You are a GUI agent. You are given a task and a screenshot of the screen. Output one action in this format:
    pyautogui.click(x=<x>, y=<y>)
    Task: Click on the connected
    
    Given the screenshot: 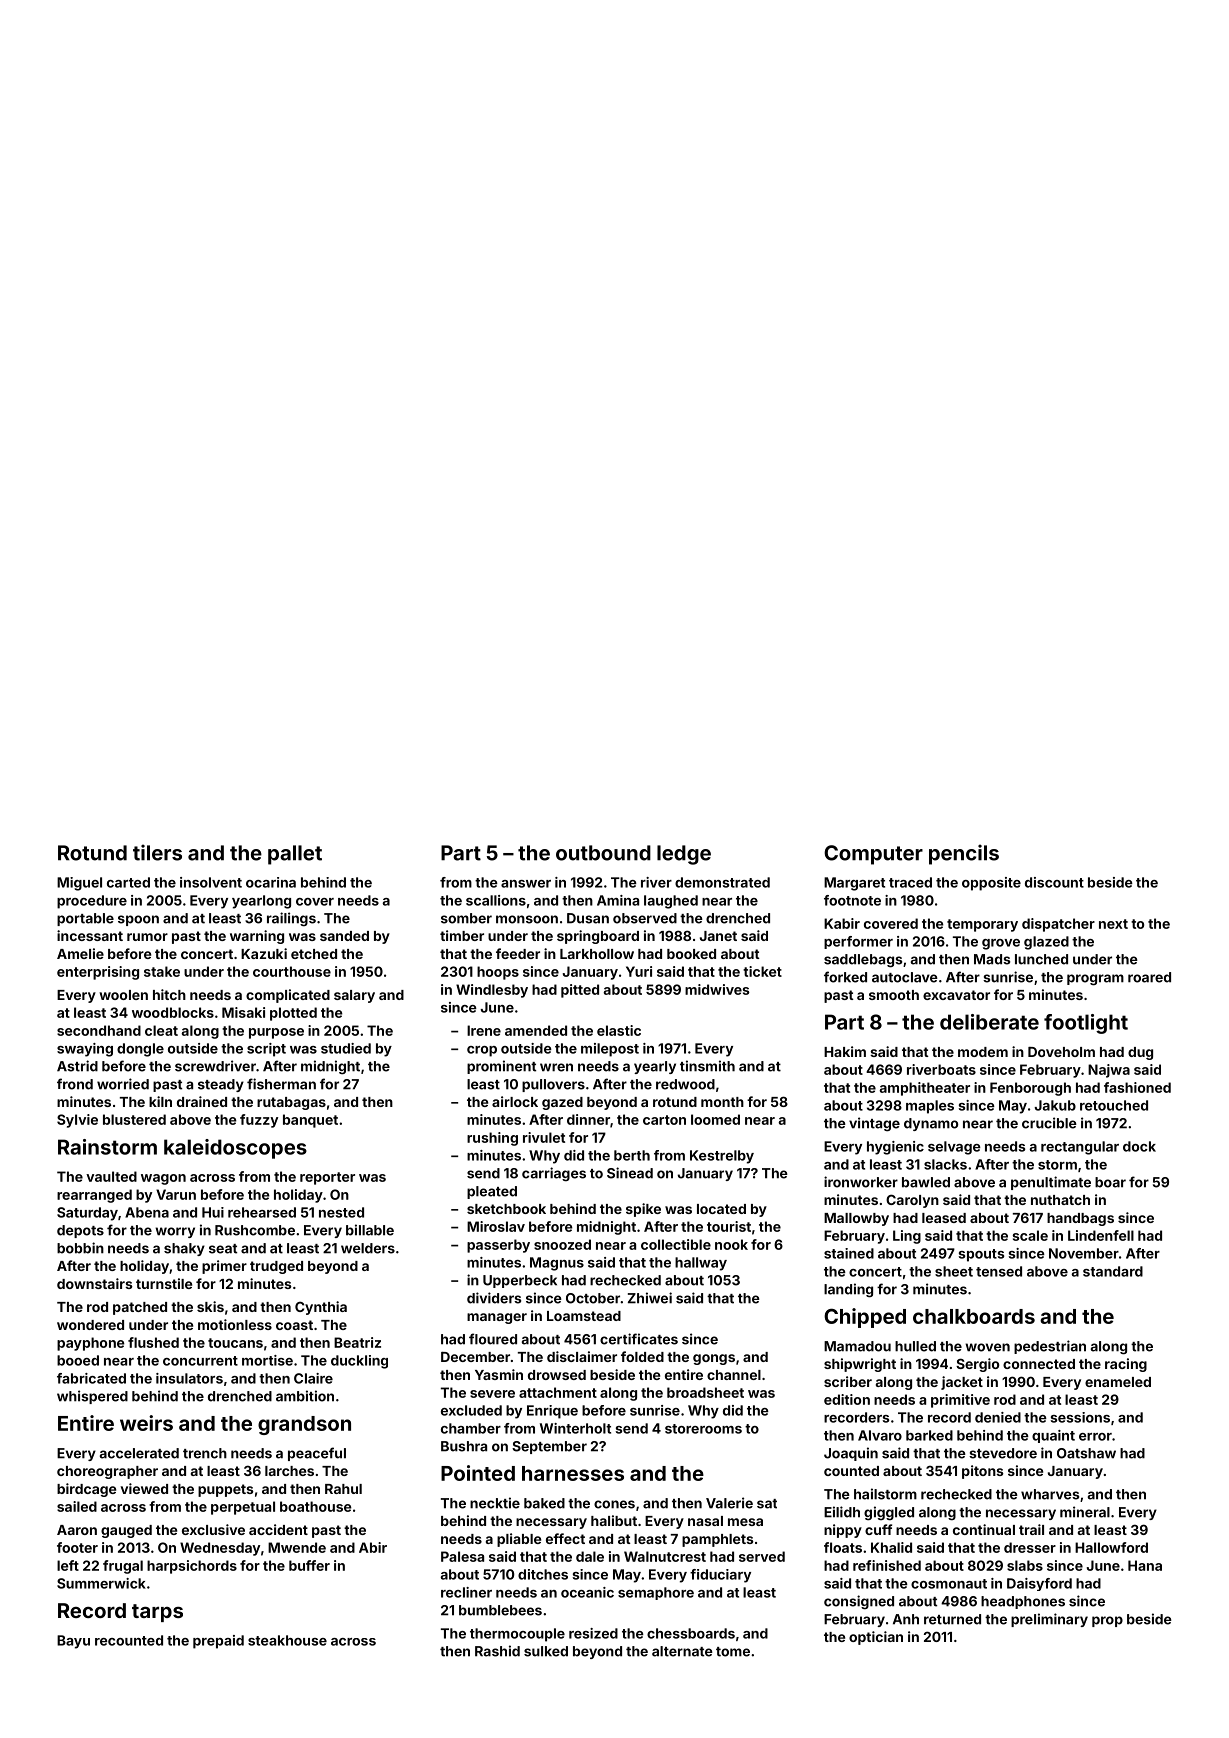 What is the action you would take?
    pyautogui.click(x=1039, y=1364)
